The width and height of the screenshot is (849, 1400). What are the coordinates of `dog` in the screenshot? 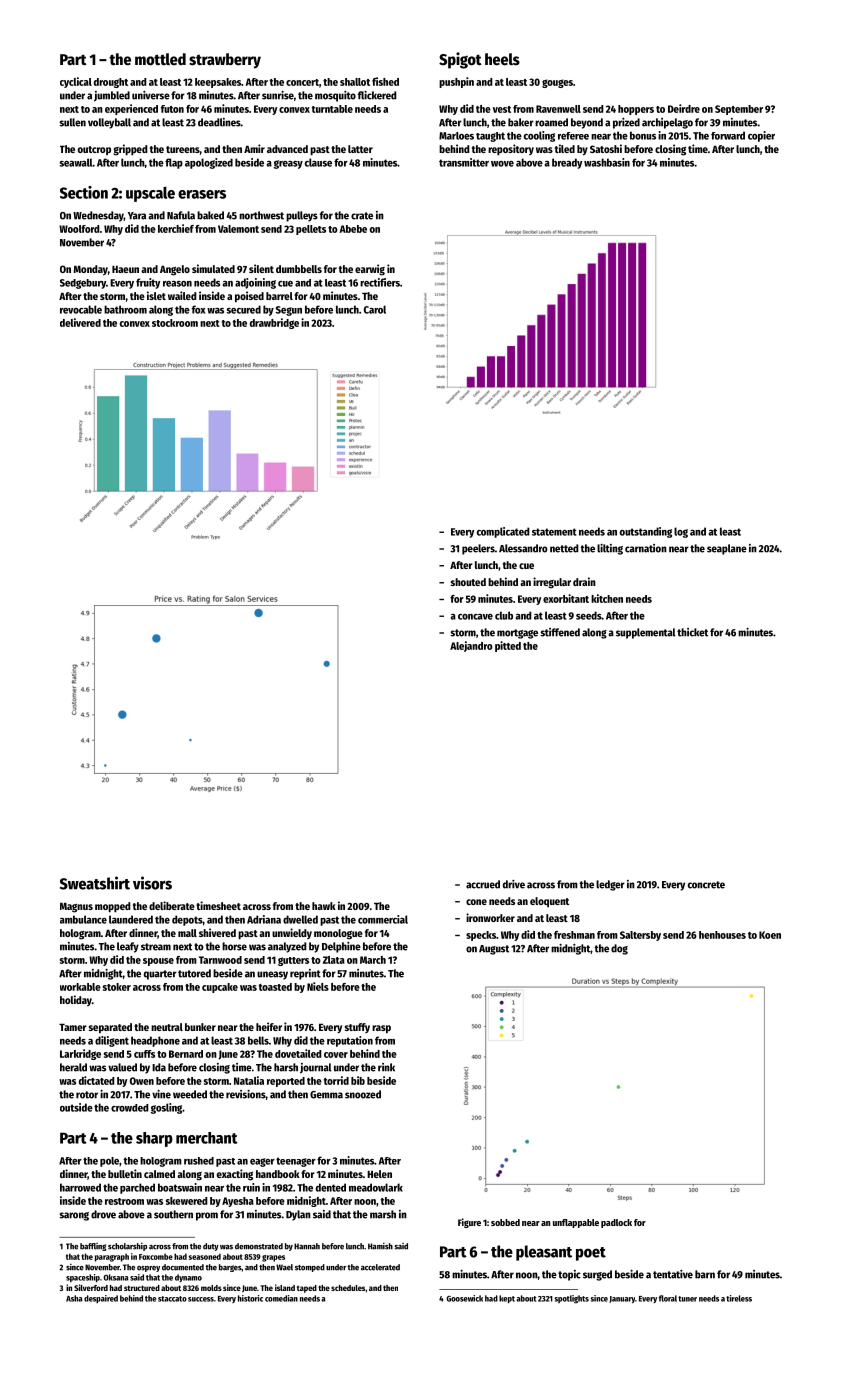 It's located at (619, 949).
